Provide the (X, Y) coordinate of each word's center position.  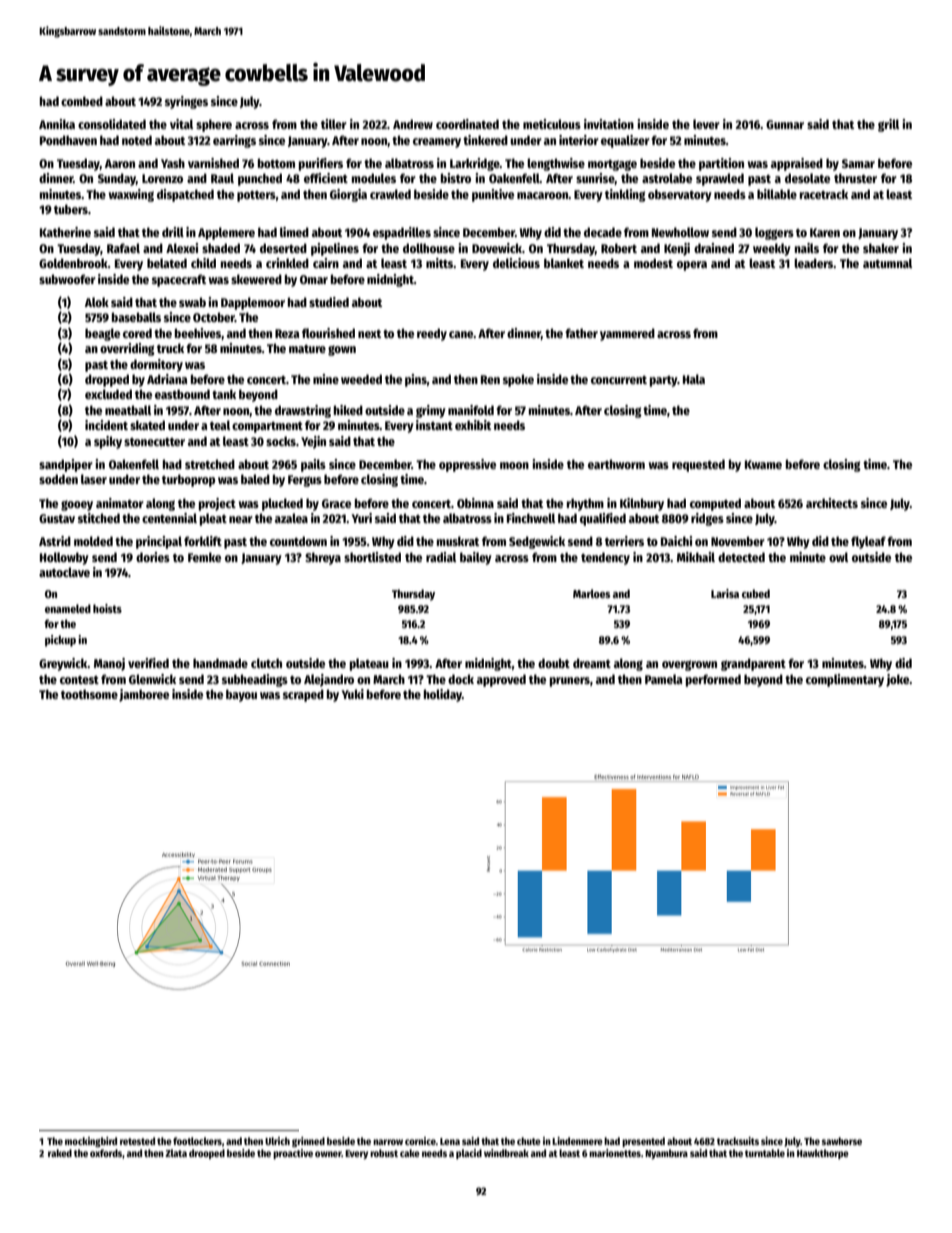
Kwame (763, 464)
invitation (609, 124)
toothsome (89, 694)
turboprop (188, 480)
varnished (213, 163)
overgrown (689, 665)
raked (60, 1153)
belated (167, 263)
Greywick (63, 664)
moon (514, 465)
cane (461, 334)
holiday (443, 695)
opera (692, 266)
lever (706, 124)
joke (898, 680)
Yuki (353, 694)
